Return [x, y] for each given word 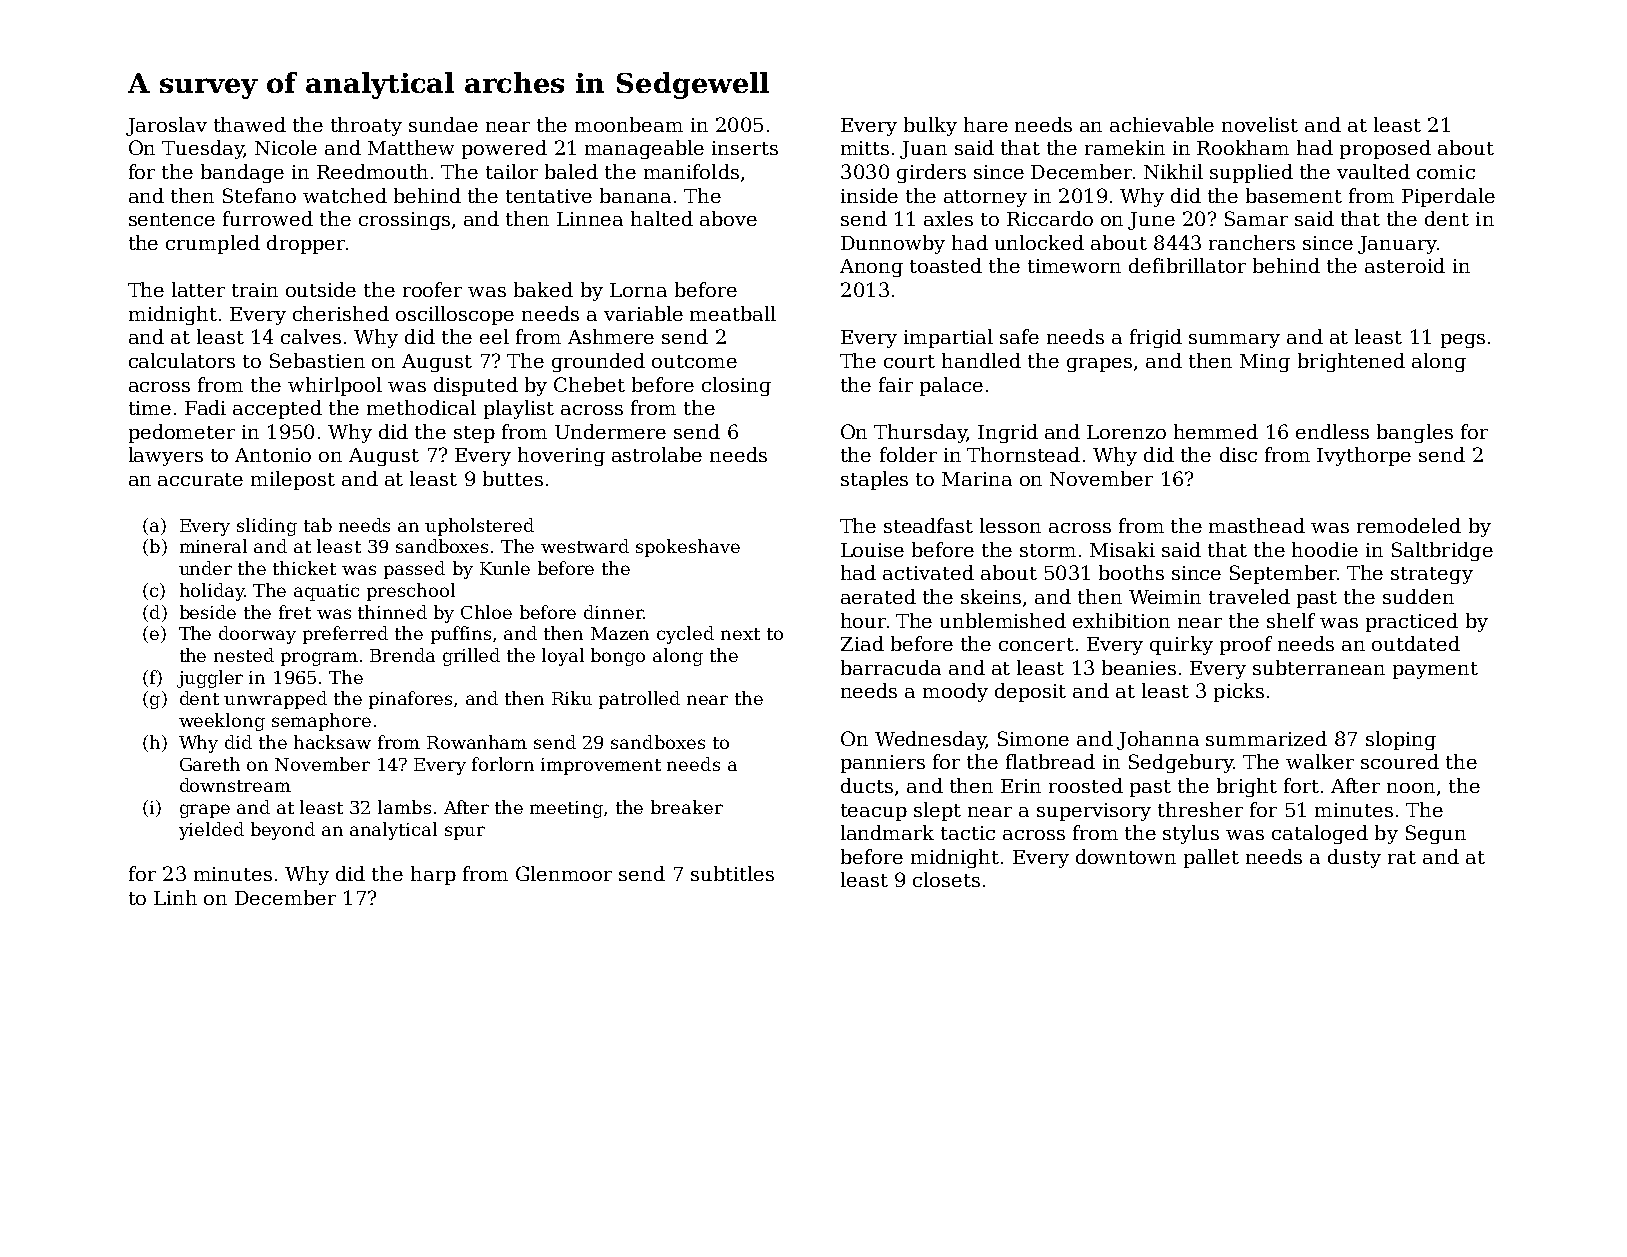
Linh [175, 897]
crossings [404, 221]
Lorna [638, 290]
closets [946, 879]
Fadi [205, 407]
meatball [733, 313]
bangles [1415, 433]
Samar [1256, 218]
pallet [1211, 858]
